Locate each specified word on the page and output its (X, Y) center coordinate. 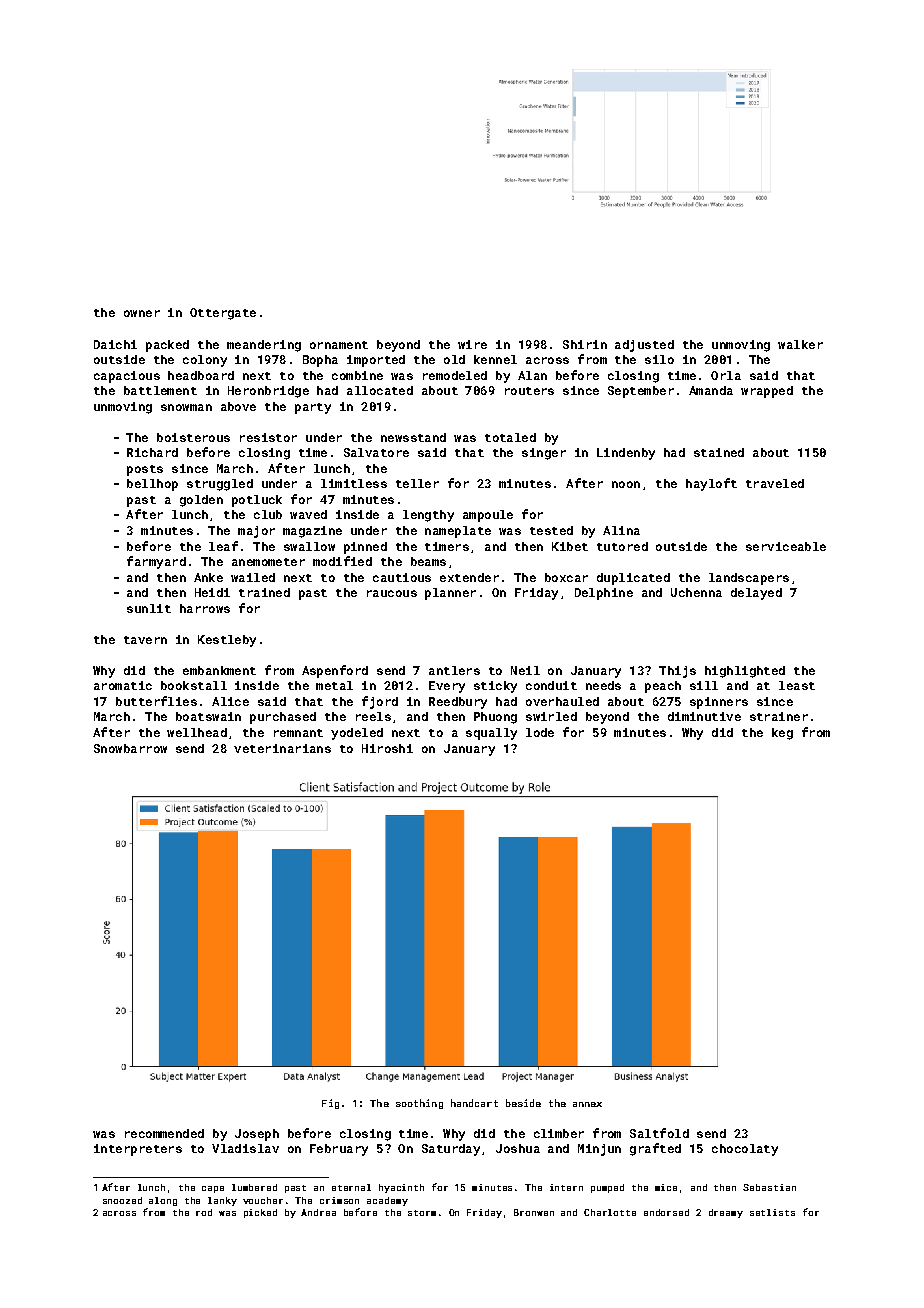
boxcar (566, 577)
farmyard (156, 562)
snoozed (122, 1200)
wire (472, 344)
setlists (772, 1212)
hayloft (711, 484)
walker (800, 344)
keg (782, 734)
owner (142, 313)
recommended (164, 1133)
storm (422, 1213)
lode (540, 732)
